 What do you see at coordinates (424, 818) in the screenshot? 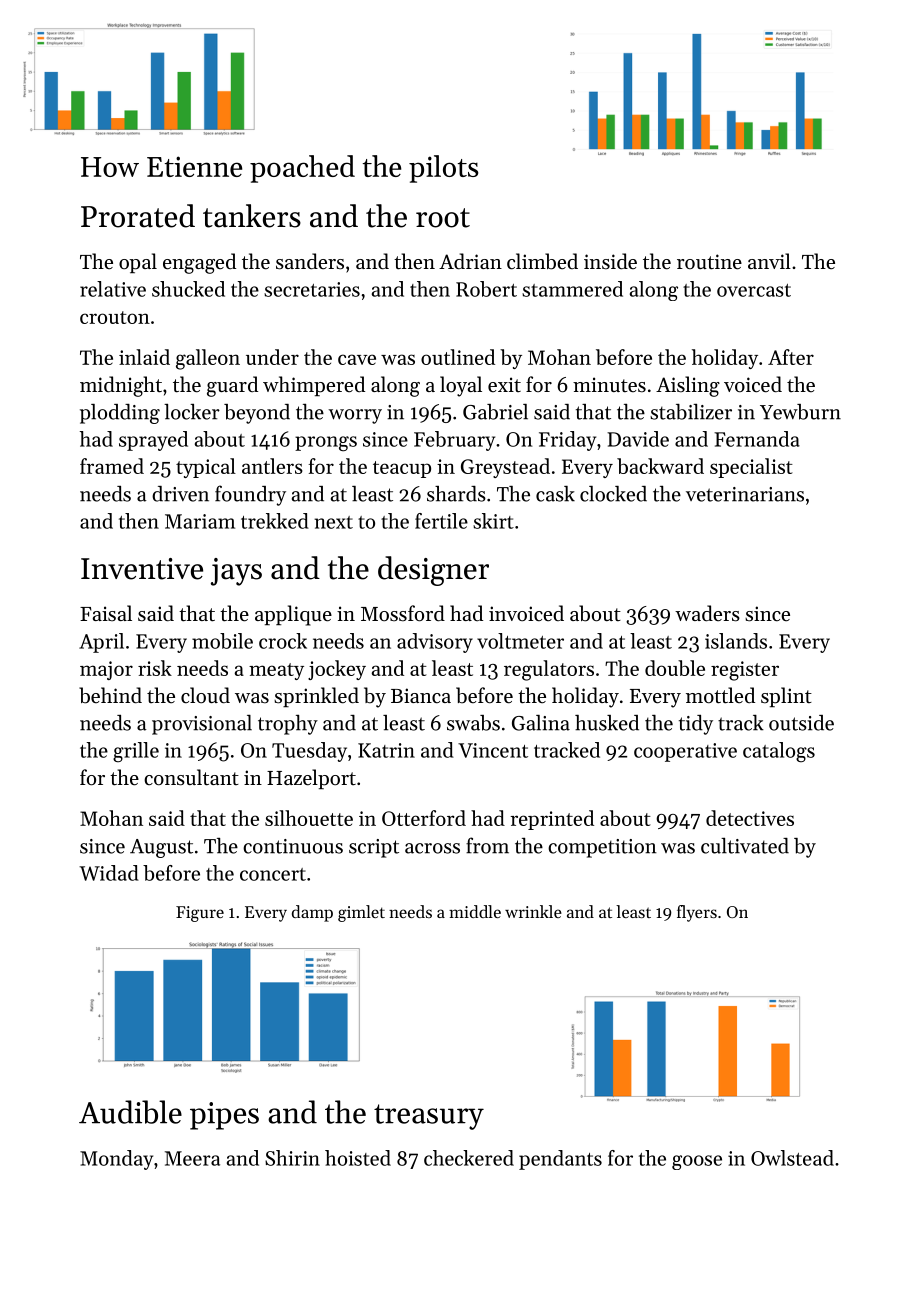
I see `Otterford` at bounding box center [424, 818].
